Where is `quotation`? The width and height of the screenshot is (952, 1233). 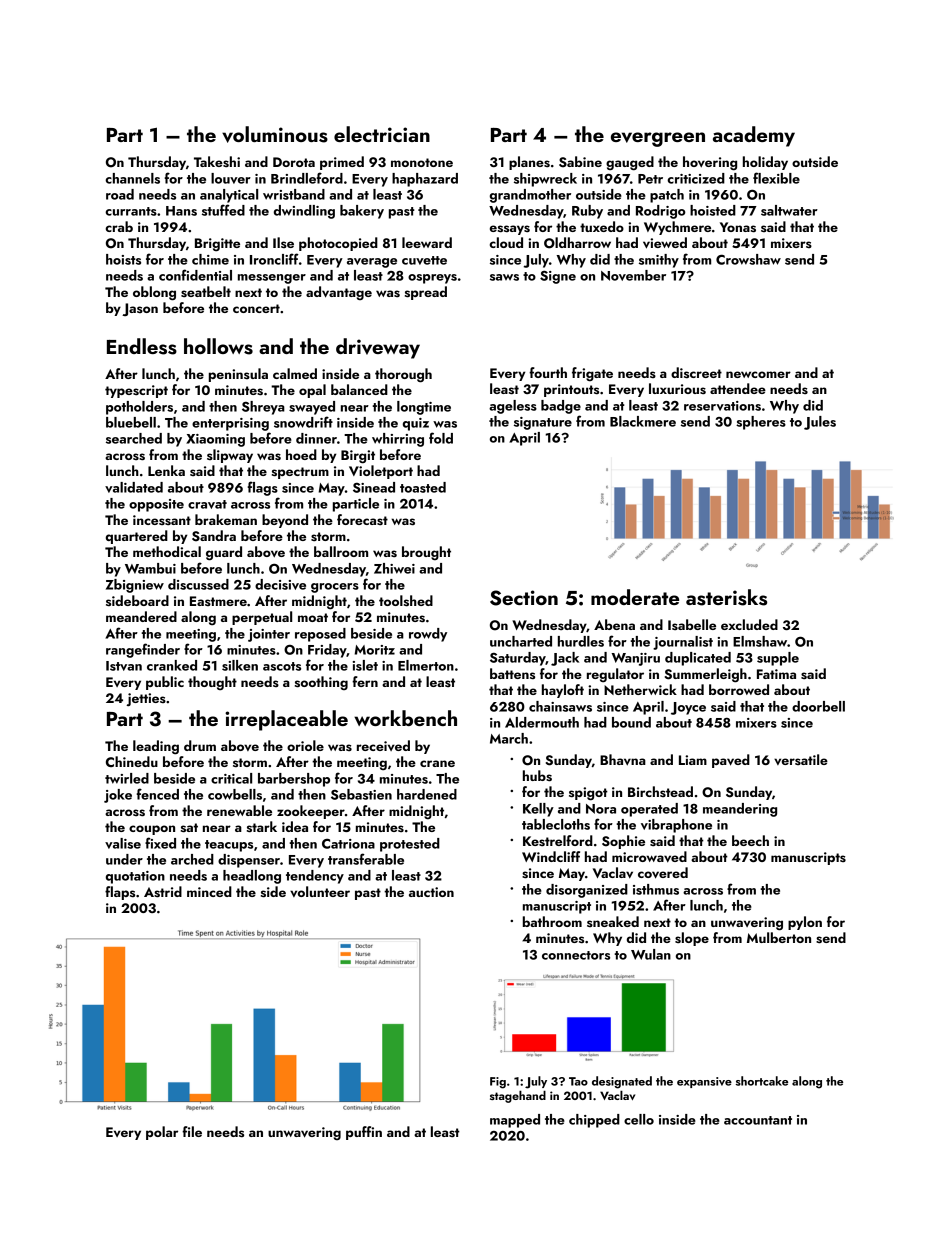 quotation is located at coordinates (135, 877).
